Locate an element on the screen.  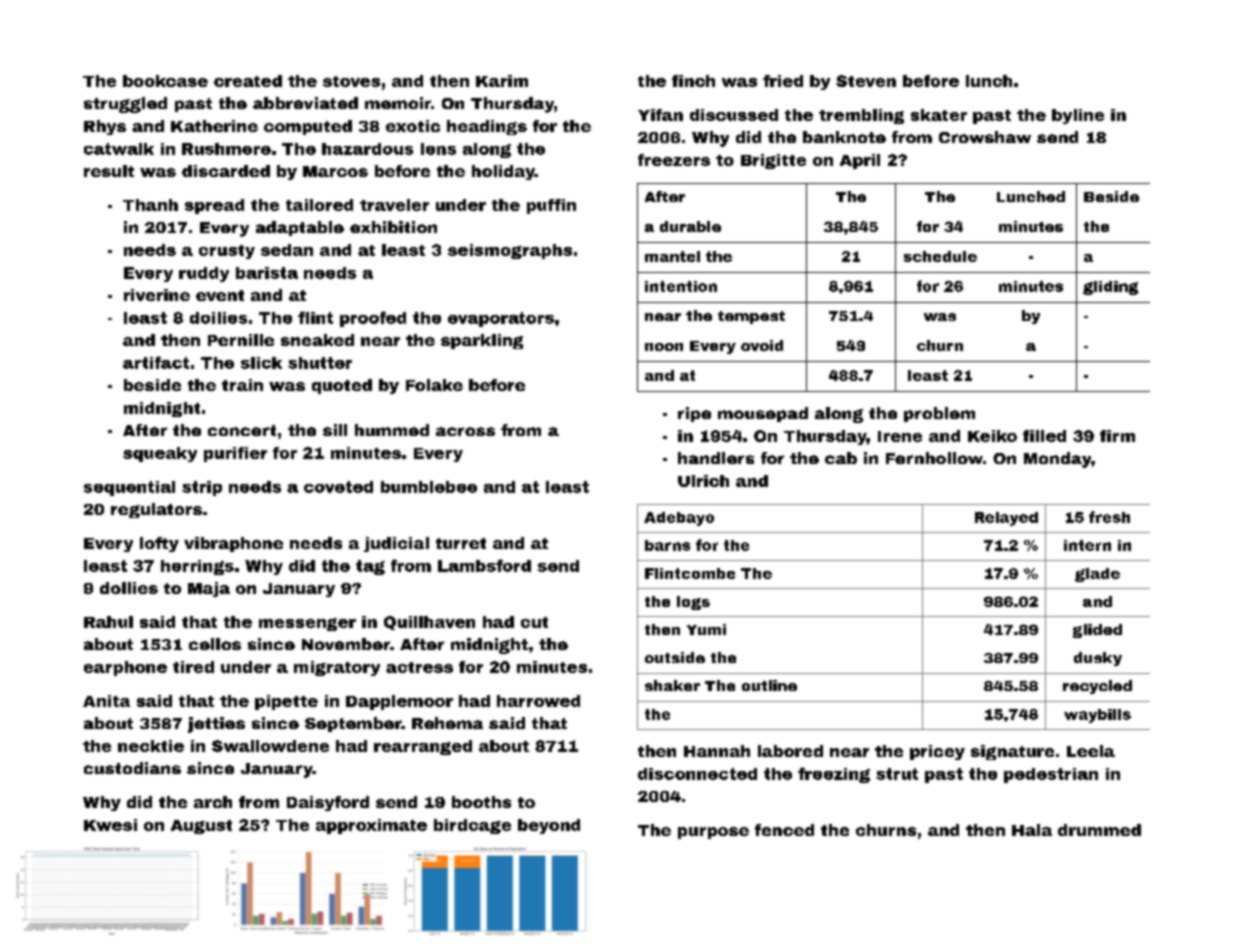
event is located at coordinates (220, 295).
